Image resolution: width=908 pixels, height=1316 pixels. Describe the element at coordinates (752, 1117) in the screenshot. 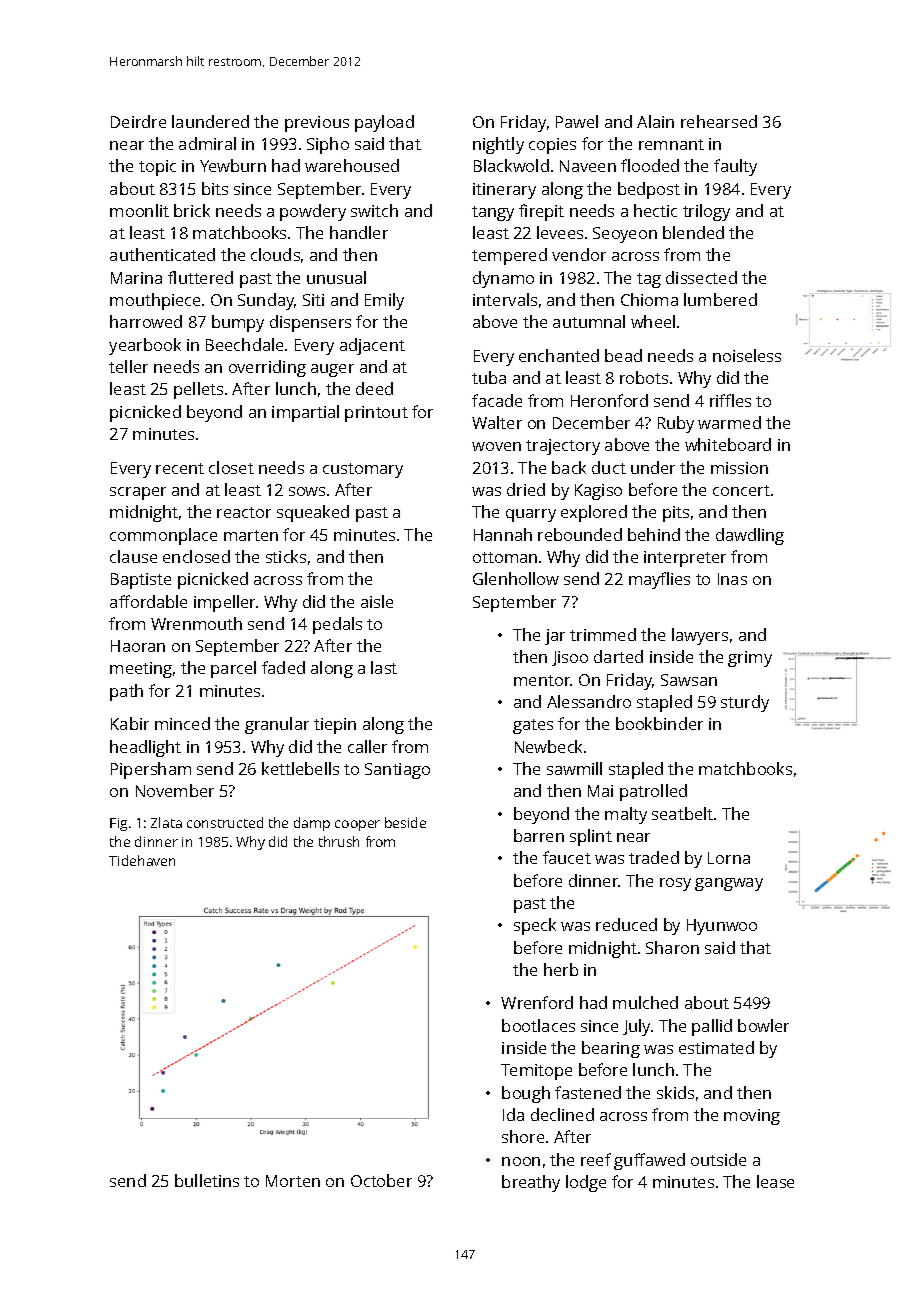

I see `moving` at that location.
